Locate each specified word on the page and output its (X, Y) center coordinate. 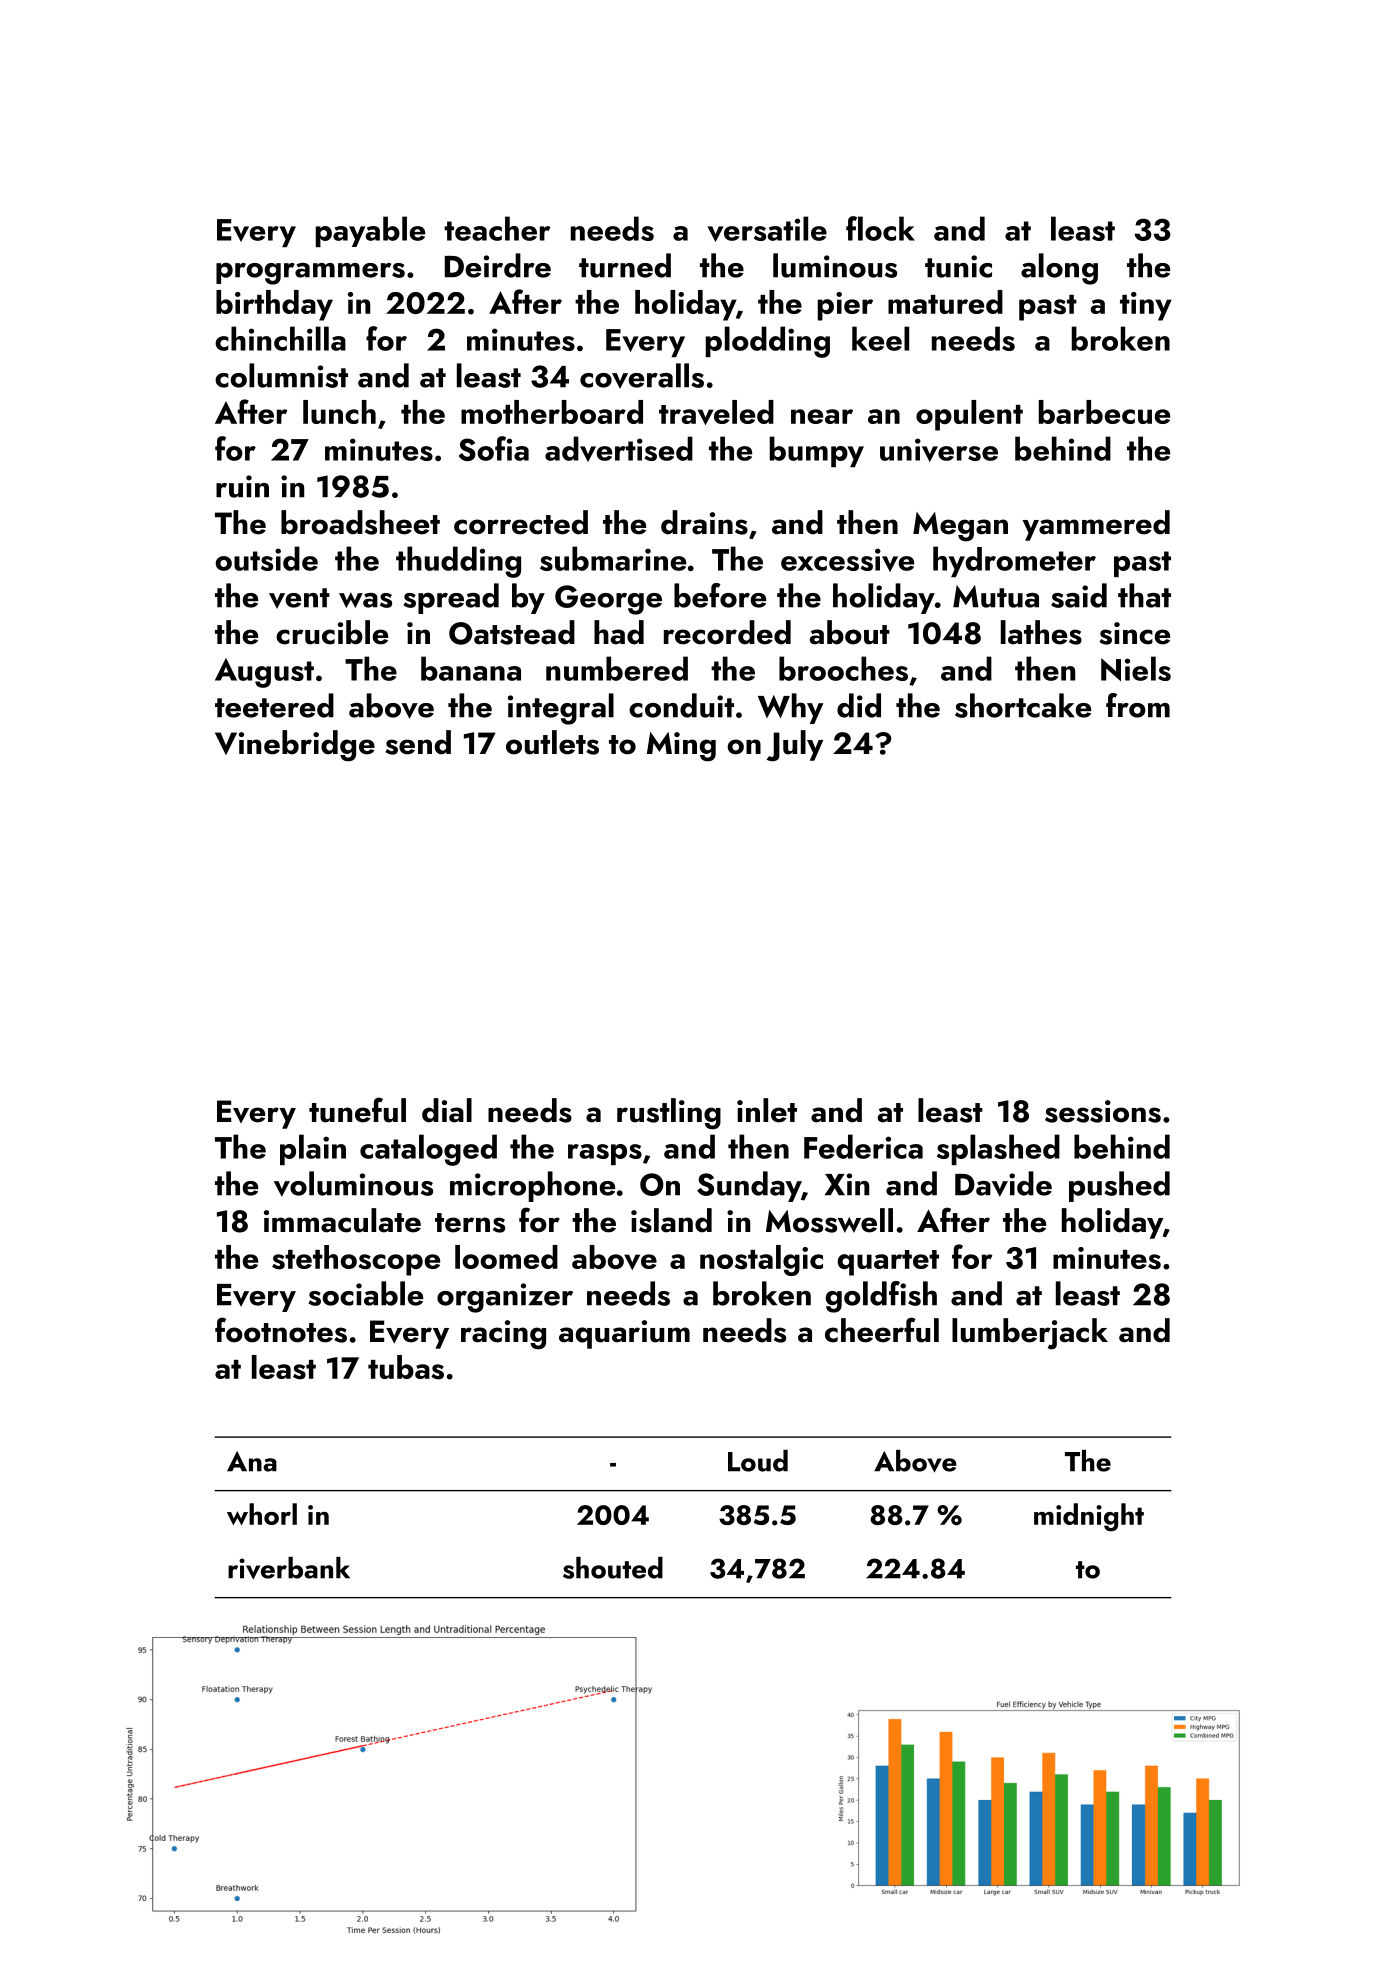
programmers (310, 273)
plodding (768, 342)
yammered (1096, 525)
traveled (716, 412)
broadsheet (360, 522)
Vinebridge (295, 746)
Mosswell (829, 1220)
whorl (262, 1514)
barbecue (1104, 412)
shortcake (1023, 705)
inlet (767, 1110)
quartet (888, 1263)
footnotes (281, 1330)
